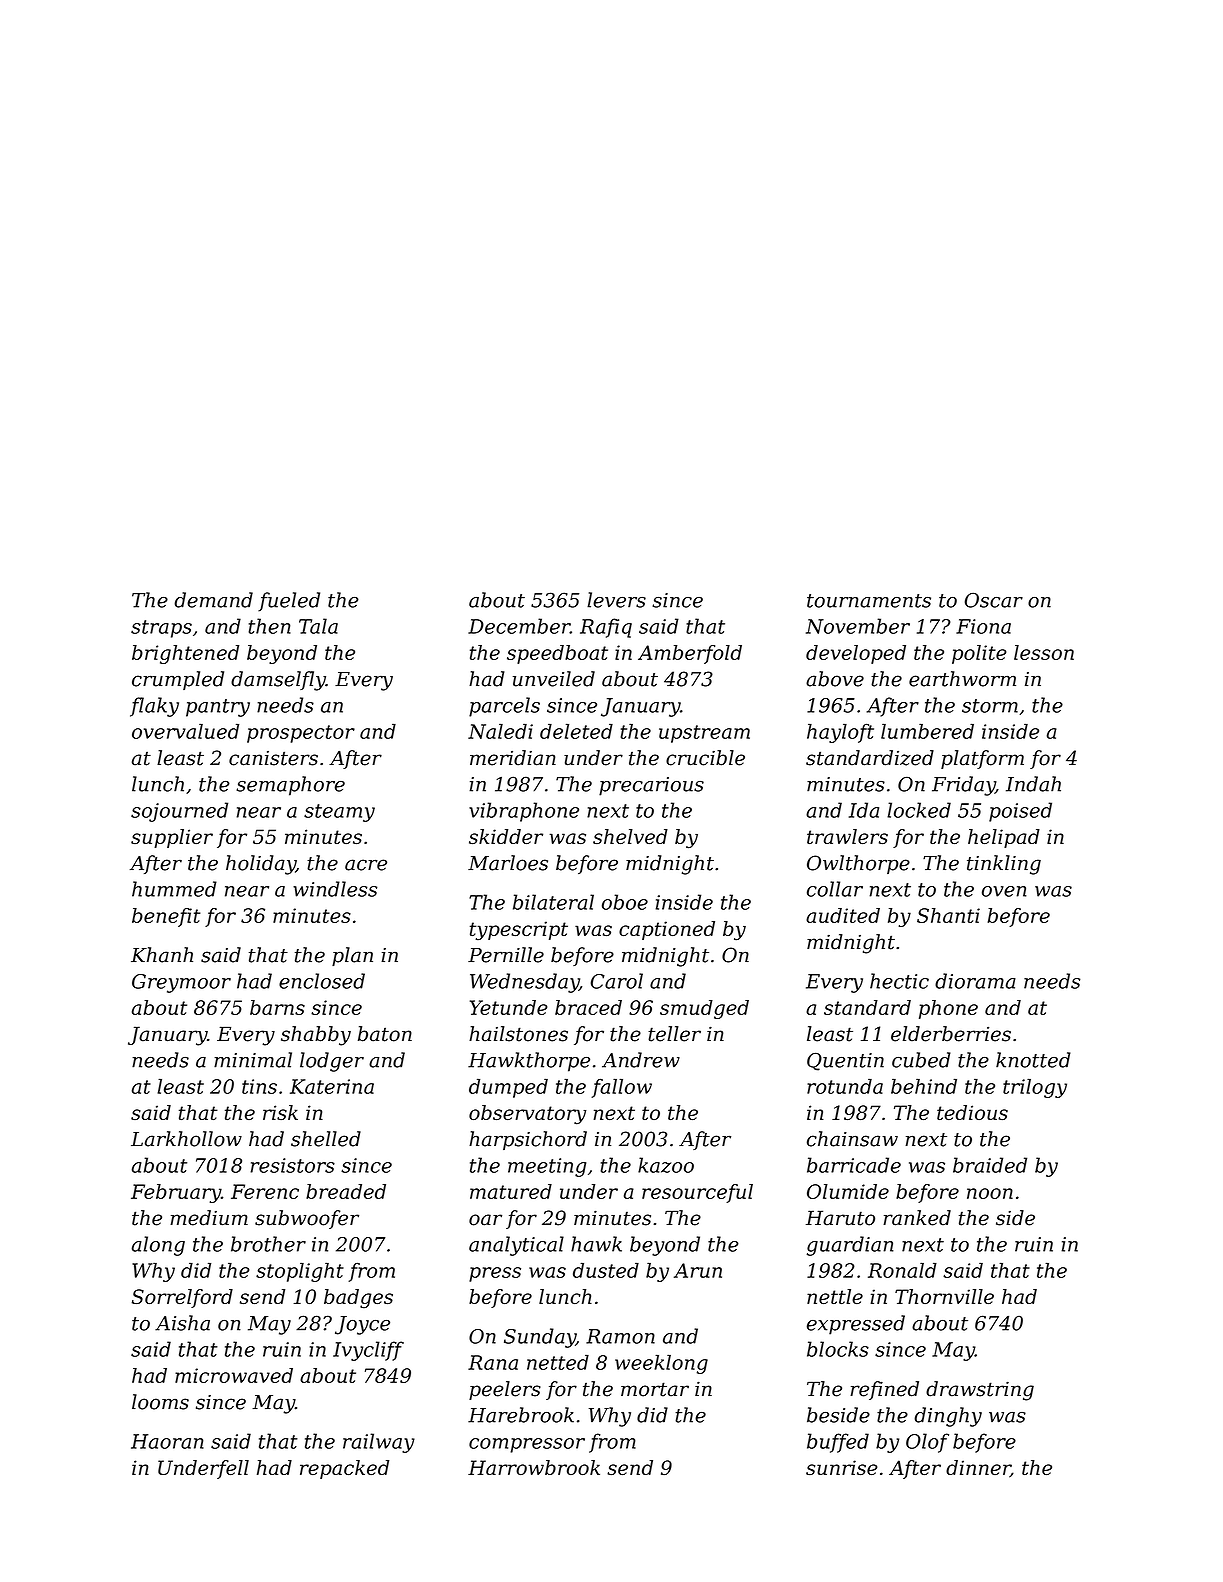 Image resolution: width=1223 pixels, height=1582 pixels. What do you see at coordinates (234, 1375) in the page?
I see `microwaved` at bounding box center [234, 1375].
